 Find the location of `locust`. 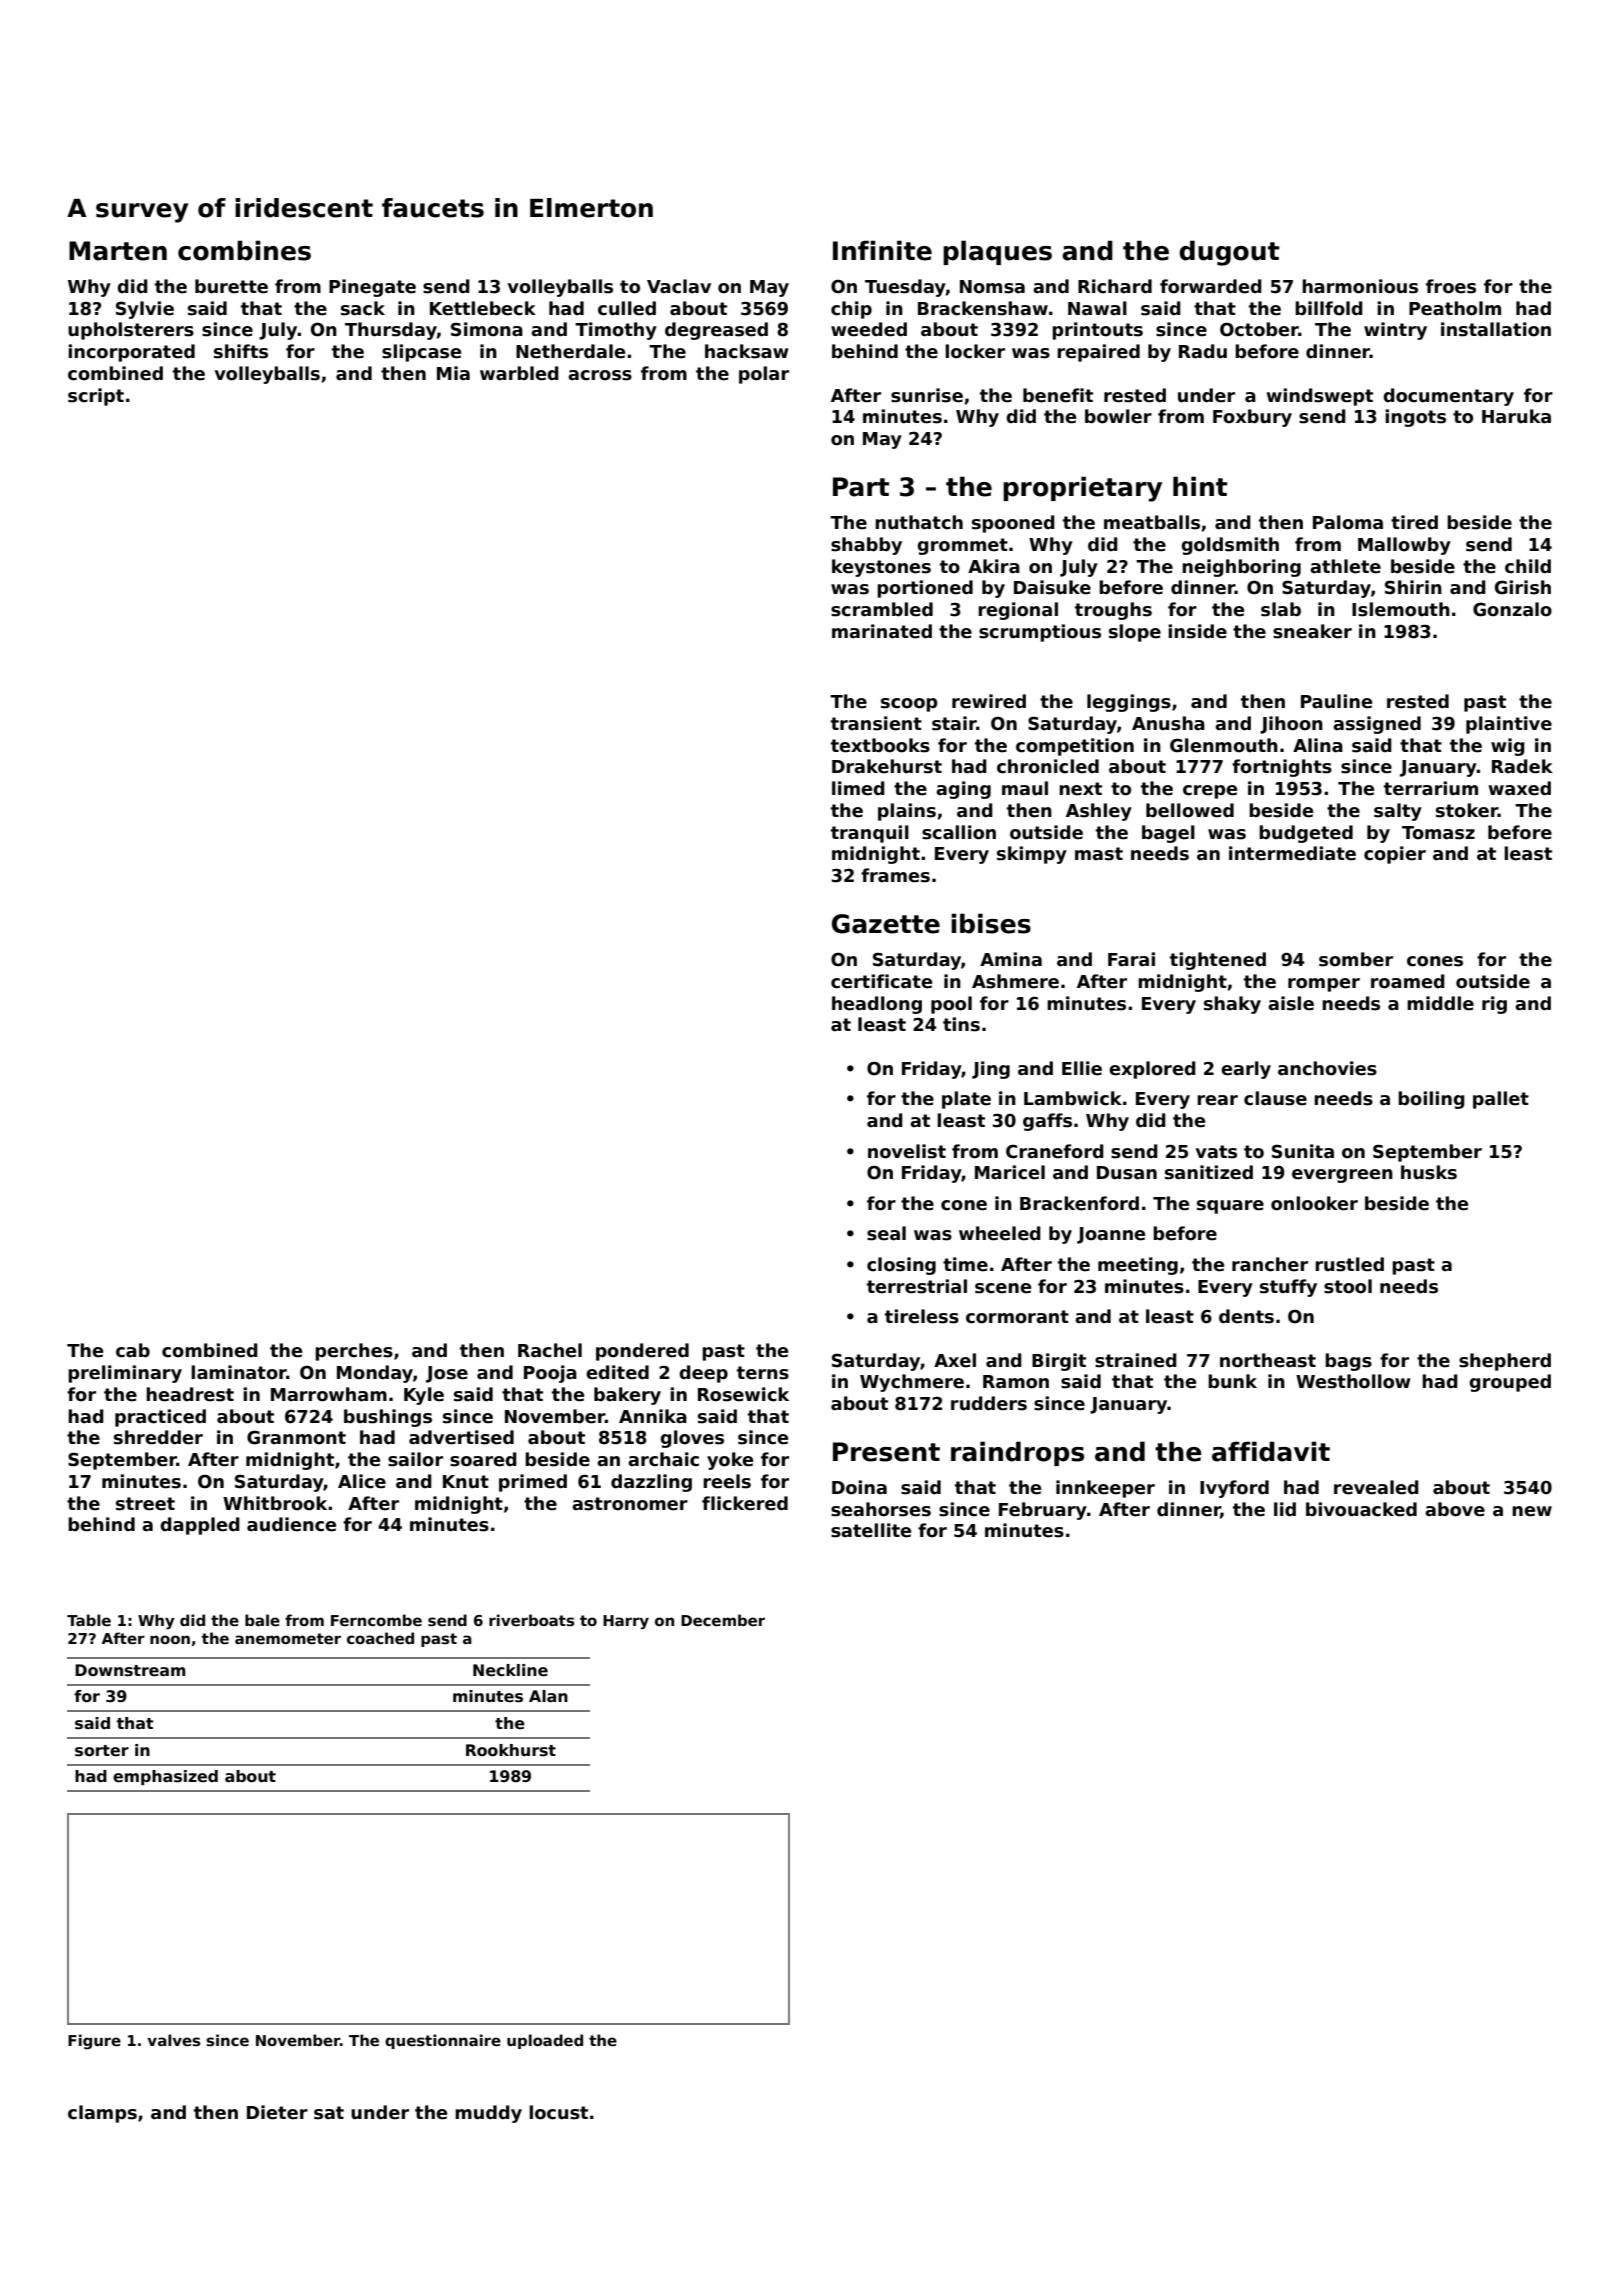

locust is located at coordinates (558, 2112).
